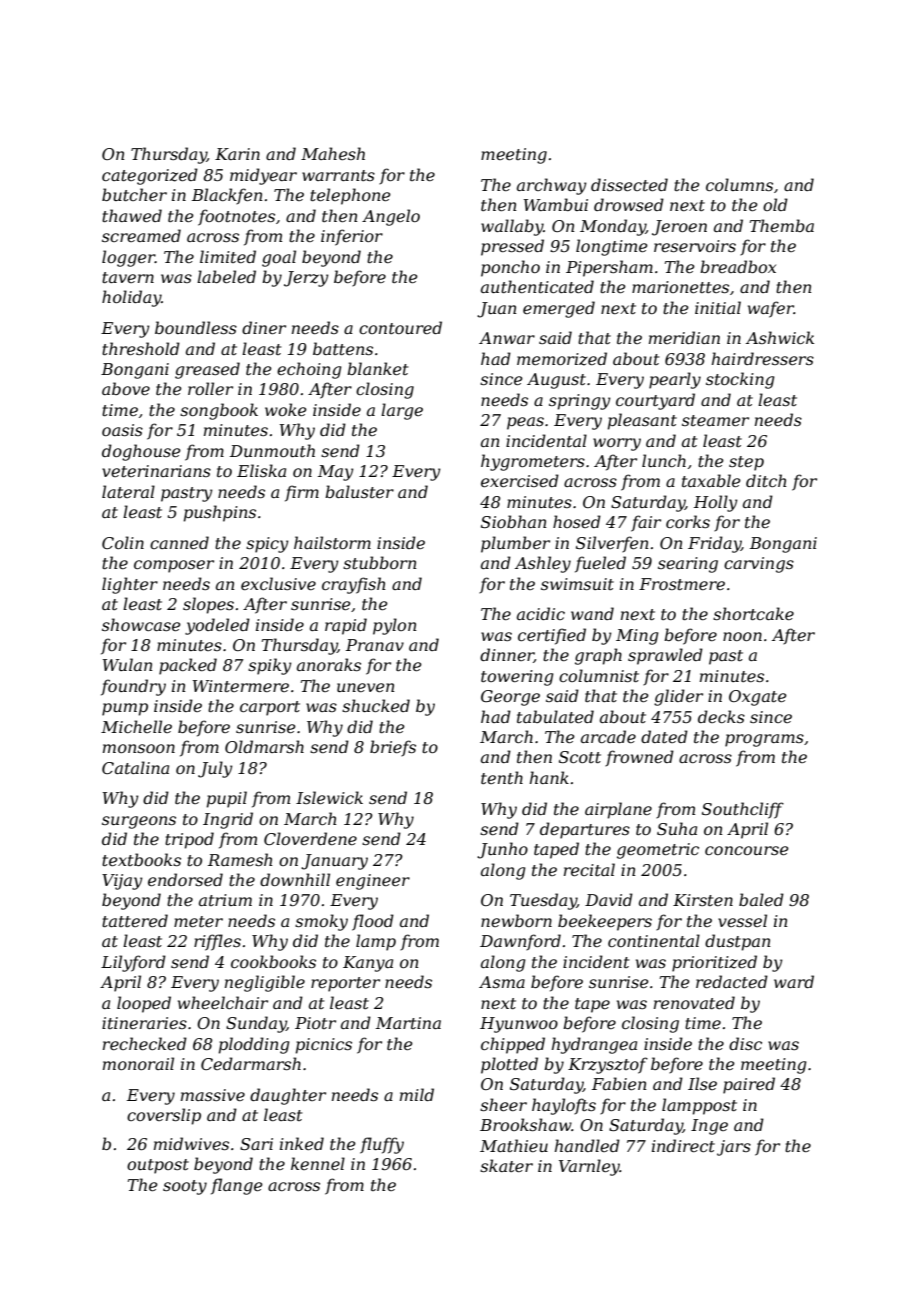 The height and width of the screenshot is (1314, 924). Describe the element at coordinates (525, 423) in the screenshot. I see `peas` at that location.
